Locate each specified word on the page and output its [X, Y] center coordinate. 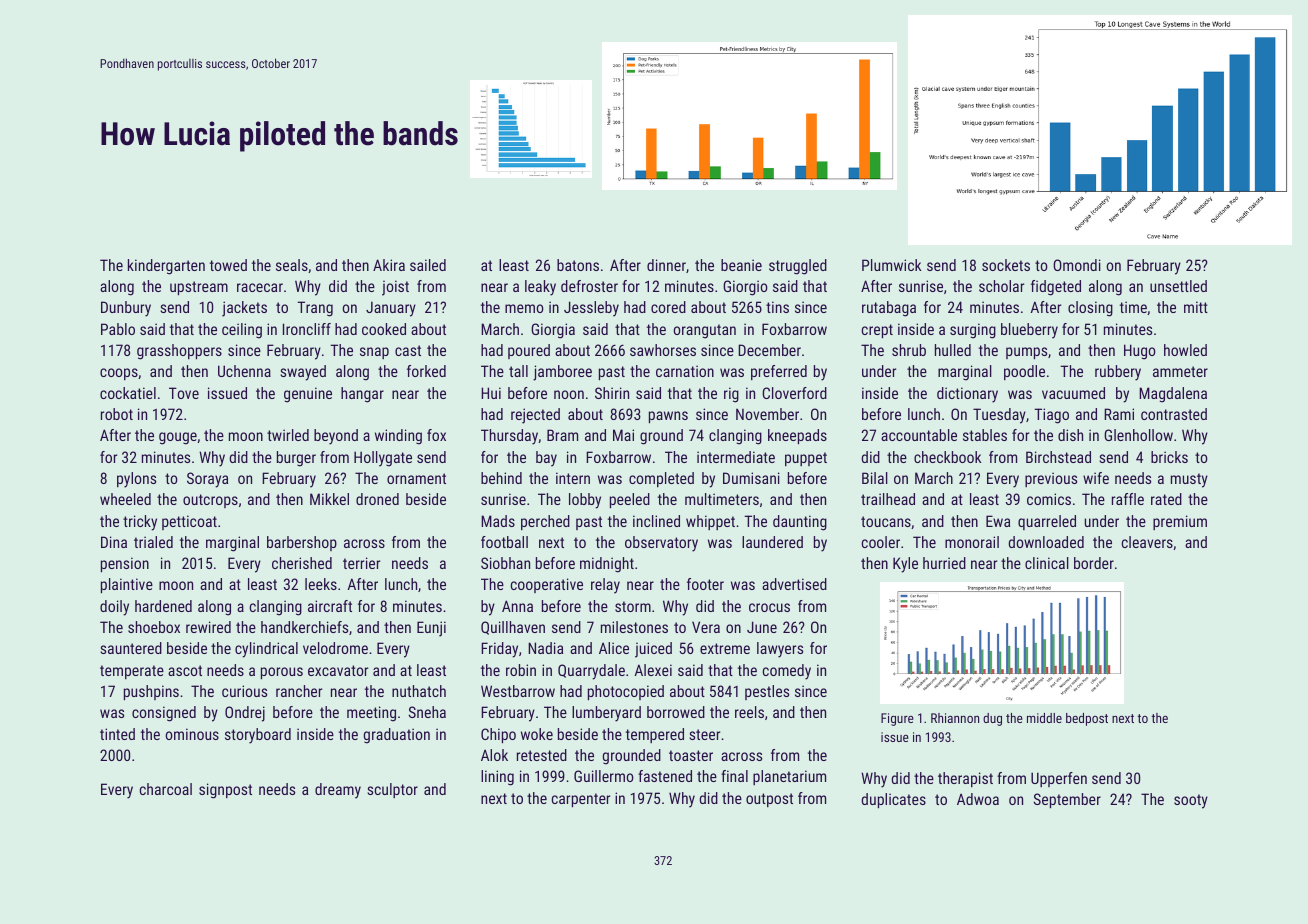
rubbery [1118, 373]
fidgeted [1056, 288]
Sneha [427, 712]
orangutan [705, 331]
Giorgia [553, 331]
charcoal [166, 789]
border [1094, 563]
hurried [944, 563]
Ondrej [245, 714]
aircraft [330, 606]
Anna [517, 606]
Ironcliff [307, 329]
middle [1044, 718]
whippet [710, 522]
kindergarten [166, 267]
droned [377, 499]
